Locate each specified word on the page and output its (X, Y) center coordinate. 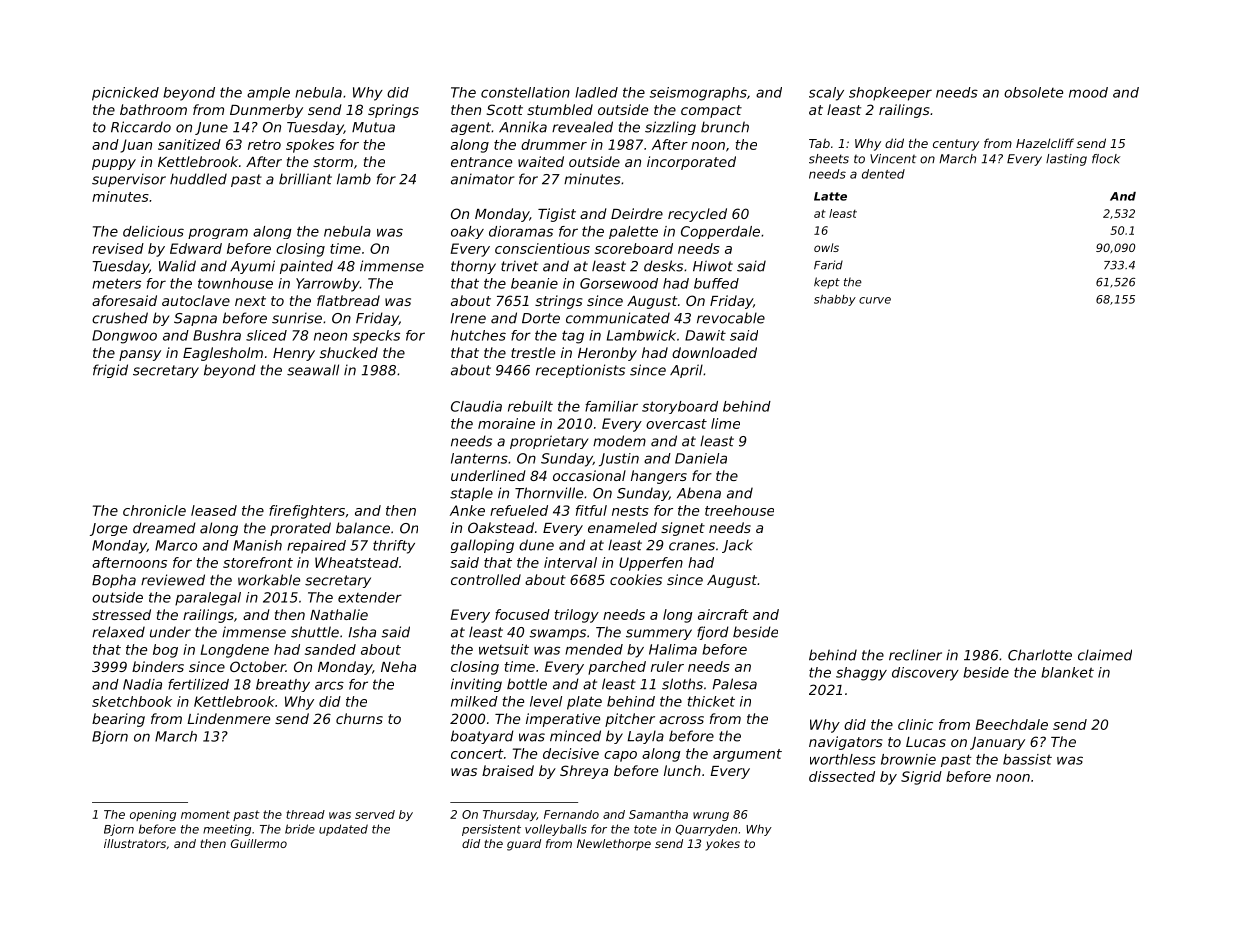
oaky (467, 232)
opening (153, 815)
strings (559, 302)
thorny (473, 267)
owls (826, 247)
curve (875, 300)
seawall (313, 370)
